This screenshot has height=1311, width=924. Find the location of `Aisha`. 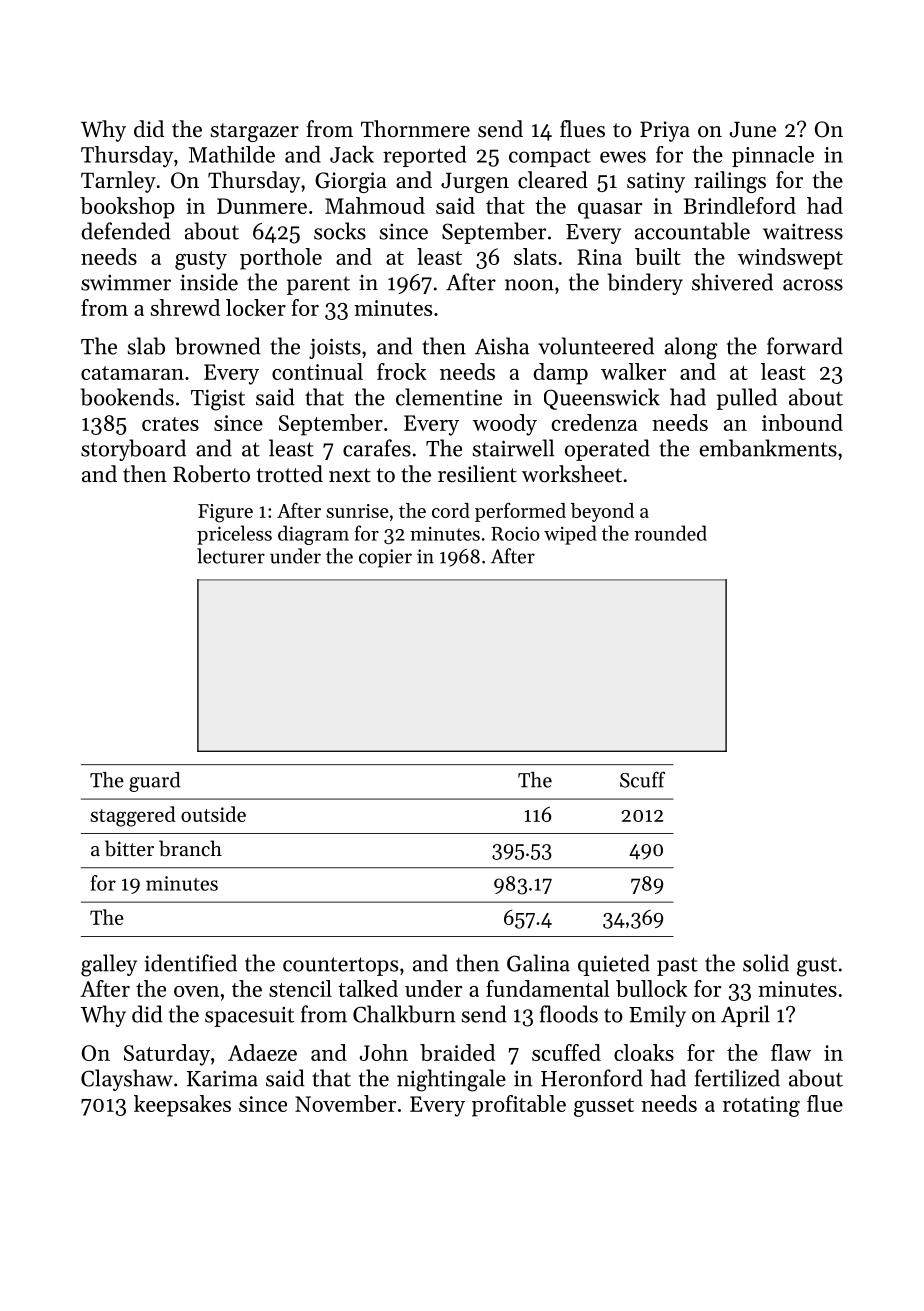

Aisha is located at coordinates (502, 346).
